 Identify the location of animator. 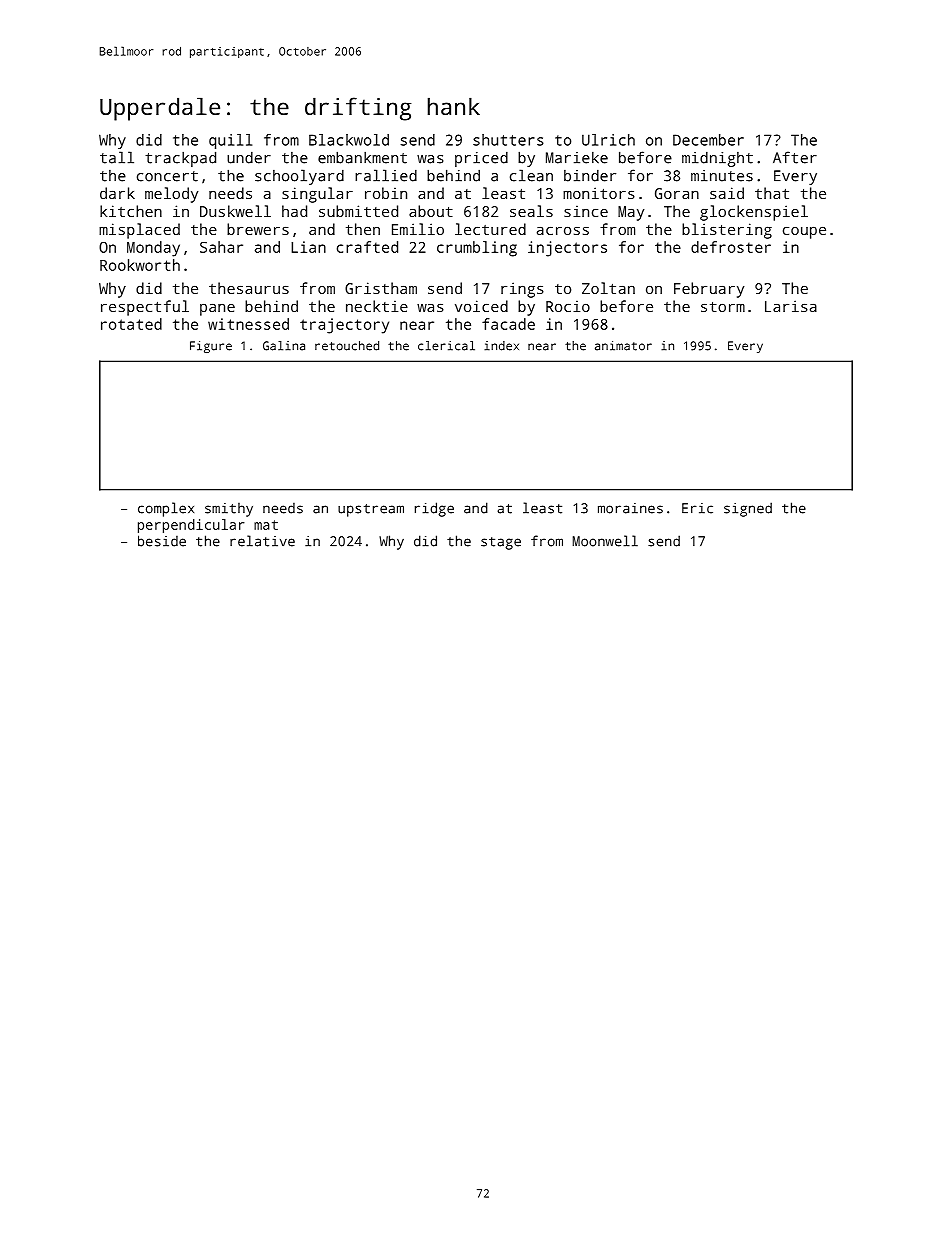
(623, 346).
